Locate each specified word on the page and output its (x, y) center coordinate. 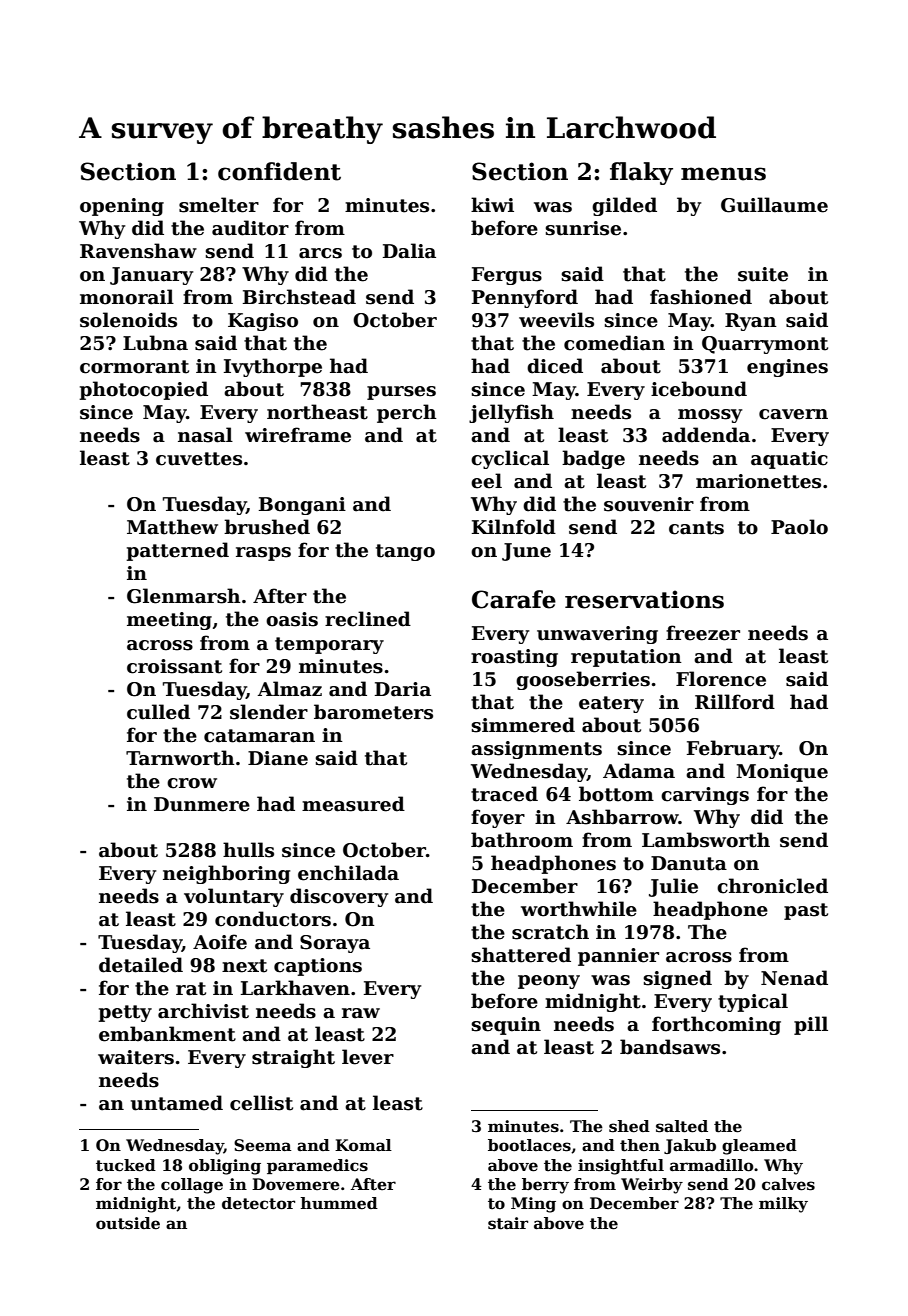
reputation (626, 658)
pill (811, 1025)
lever (368, 1057)
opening (122, 207)
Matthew (172, 527)
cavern (793, 414)
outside (128, 1223)
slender (269, 712)
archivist (203, 1011)
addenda (706, 435)
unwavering (597, 635)
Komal (363, 1145)
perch (407, 413)
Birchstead (299, 297)
